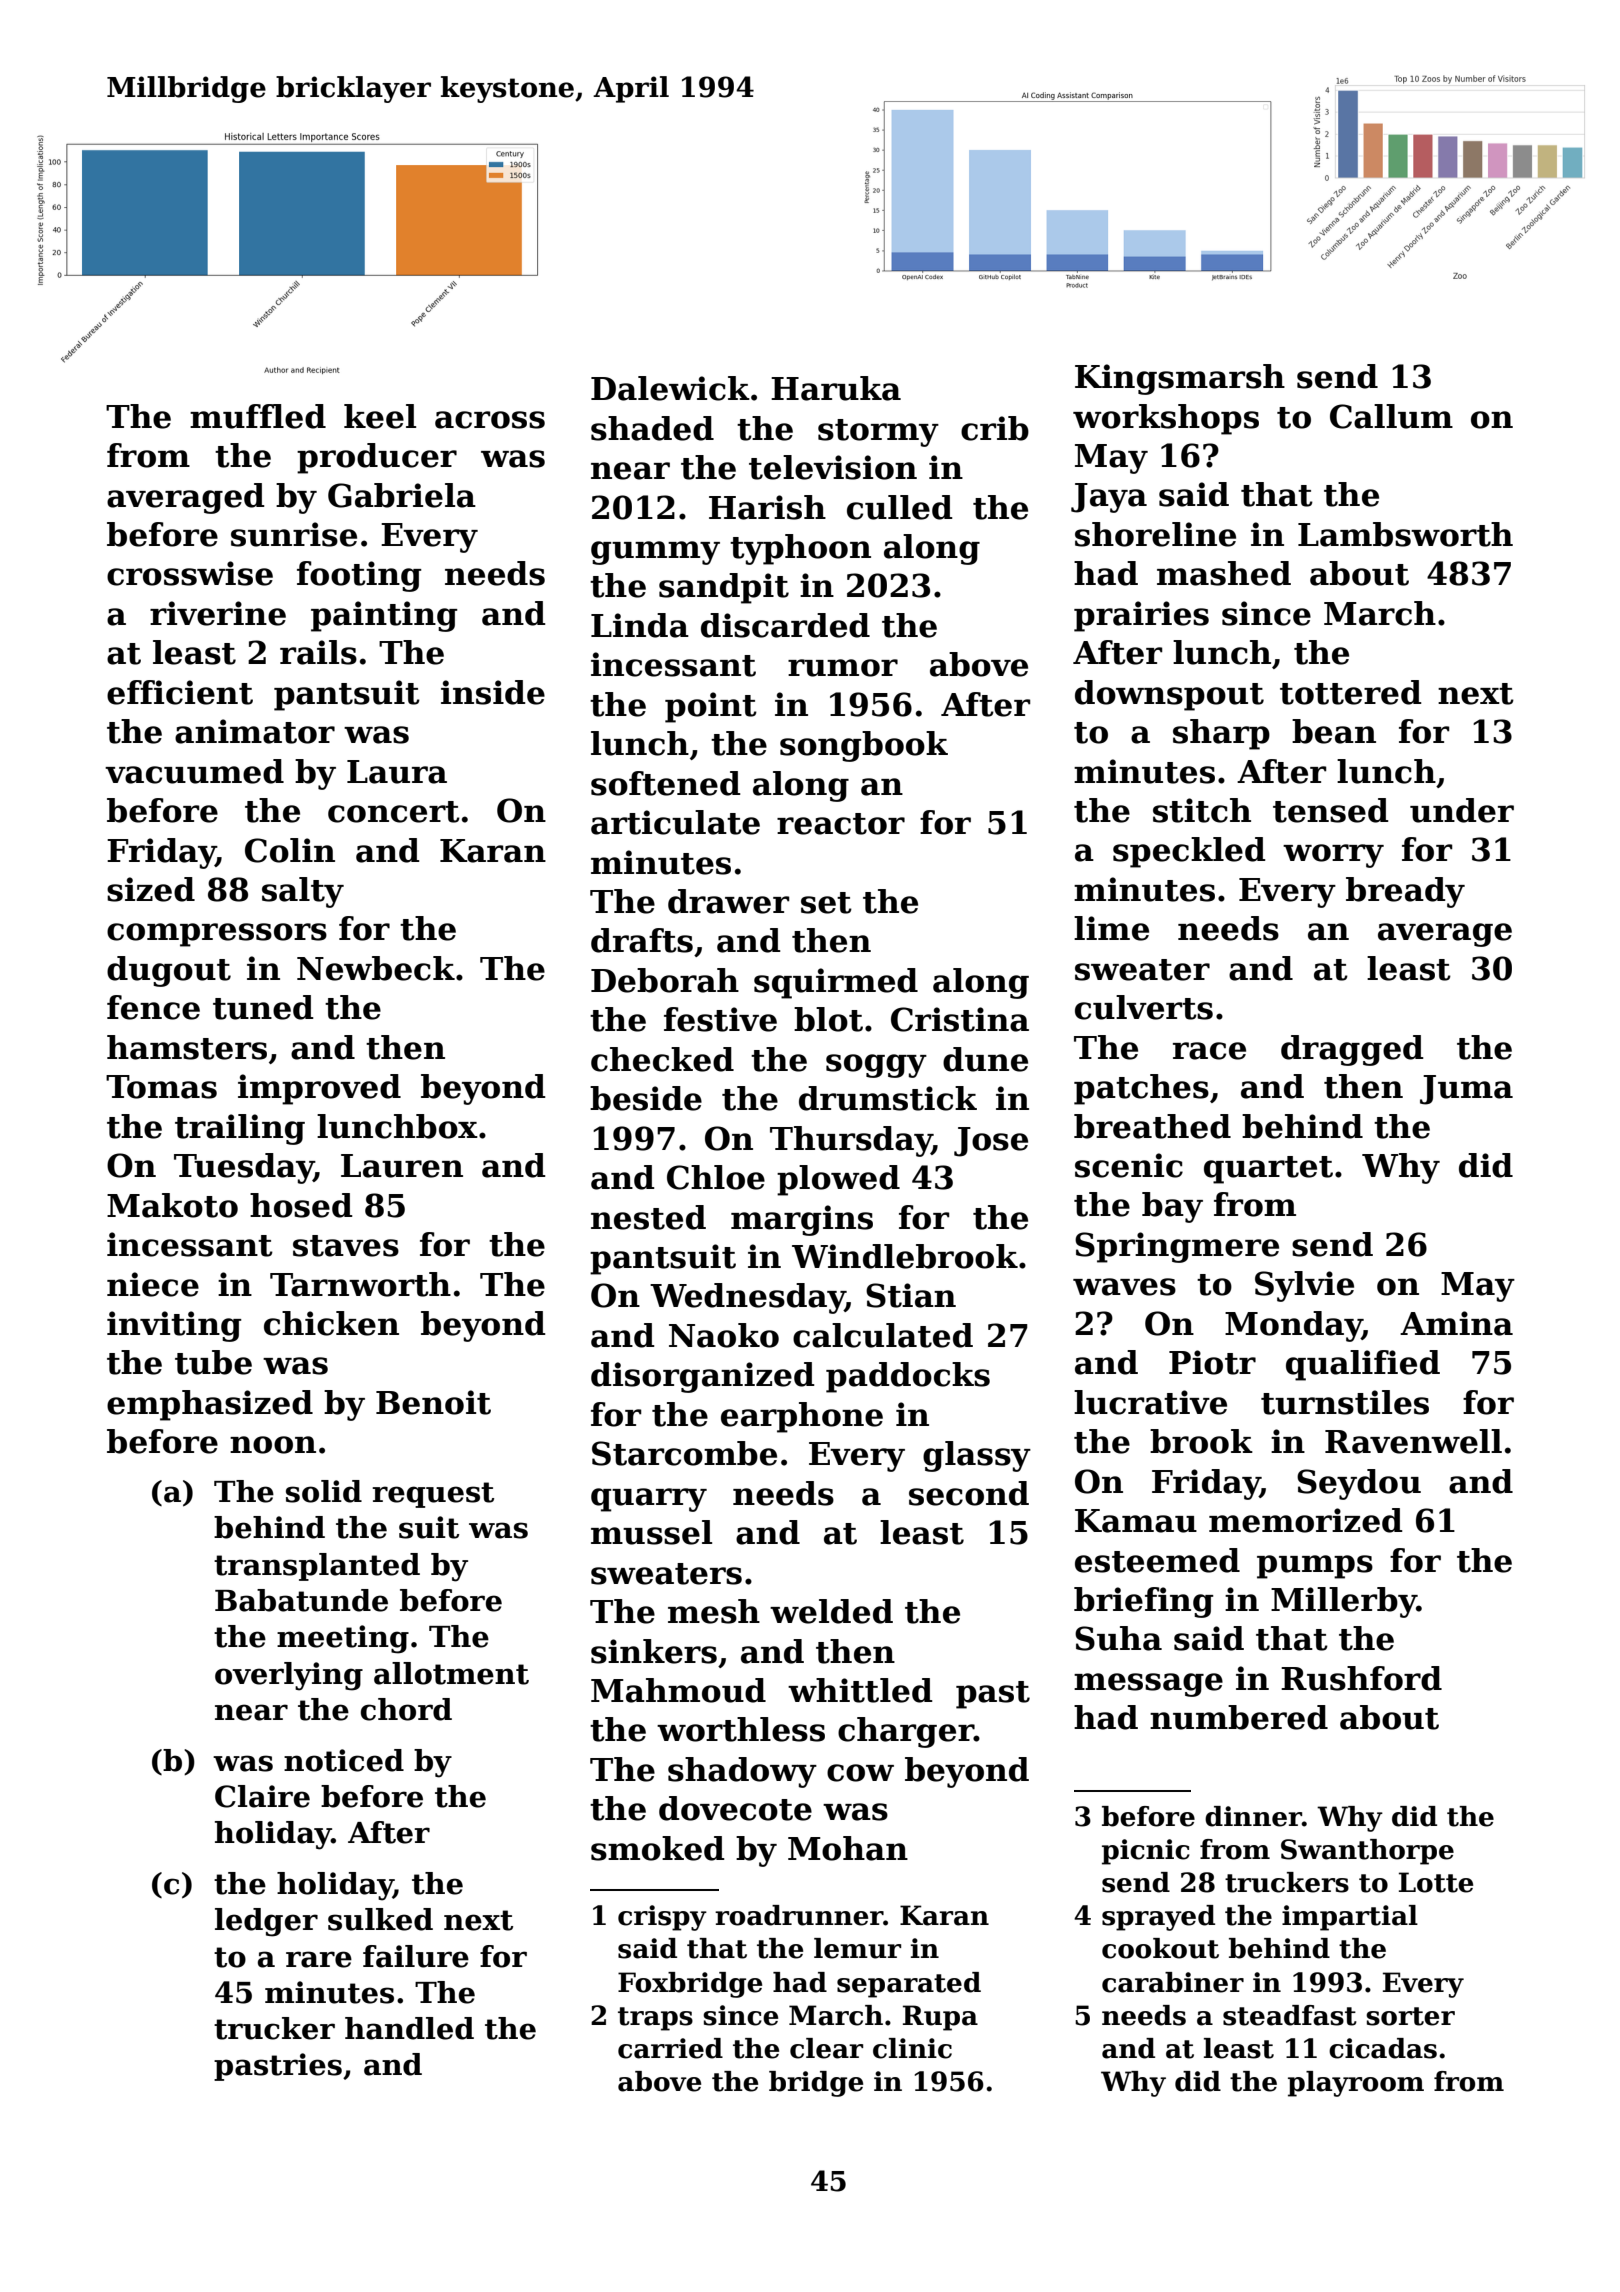 The height and width of the screenshot is (2292, 1620). What do you see at coordinates (1253, 1816) in the screenshot?
I see `dinner` at bounding box center [1253, 1816].
